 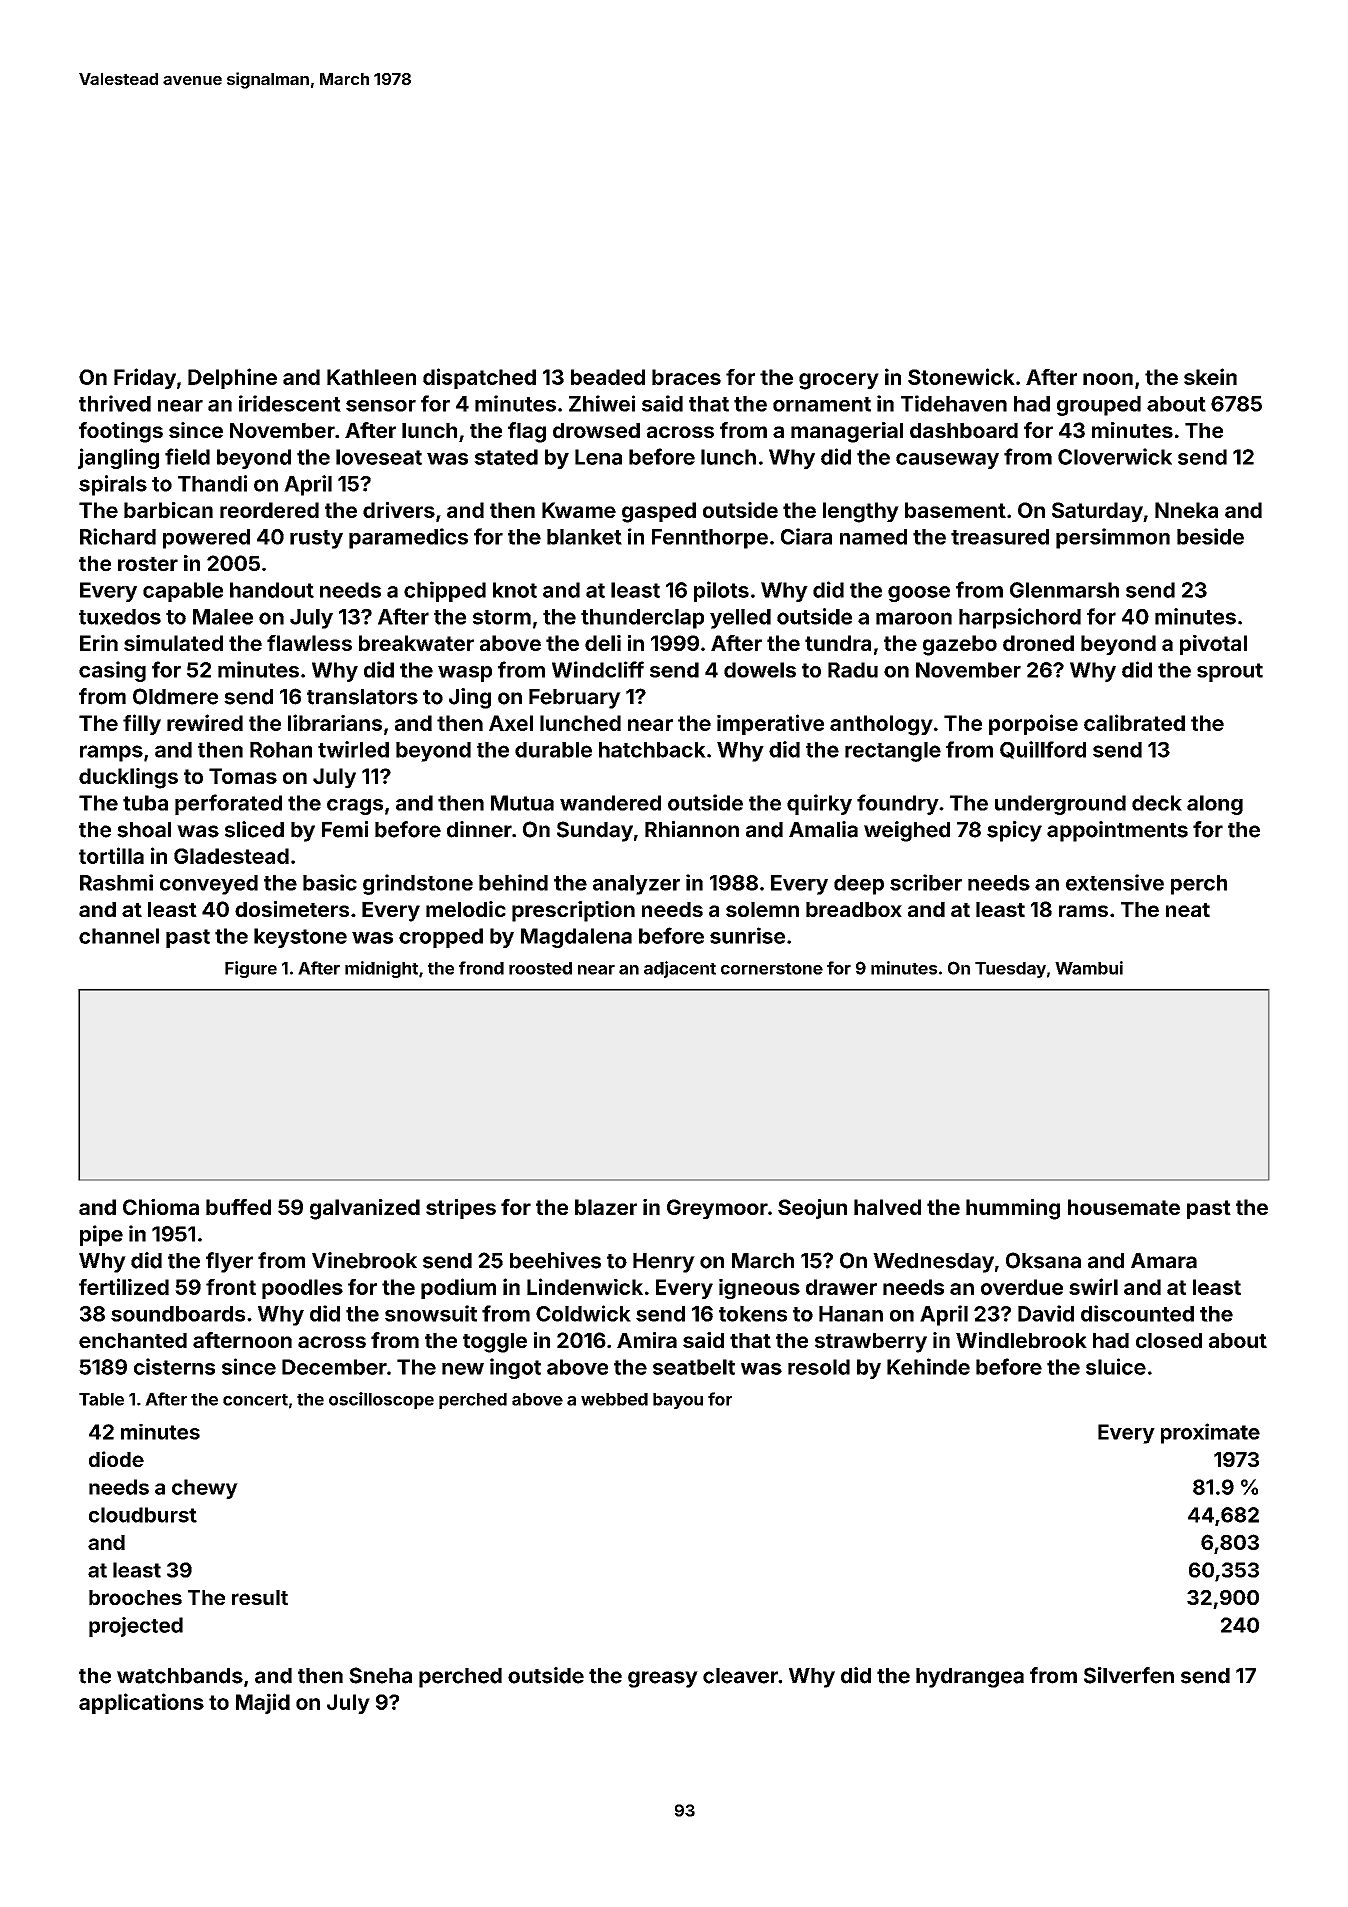 What do you see at coordinates (608, 377) in the screenshot?
I see `beaded` at bounding box center [608, 377].
